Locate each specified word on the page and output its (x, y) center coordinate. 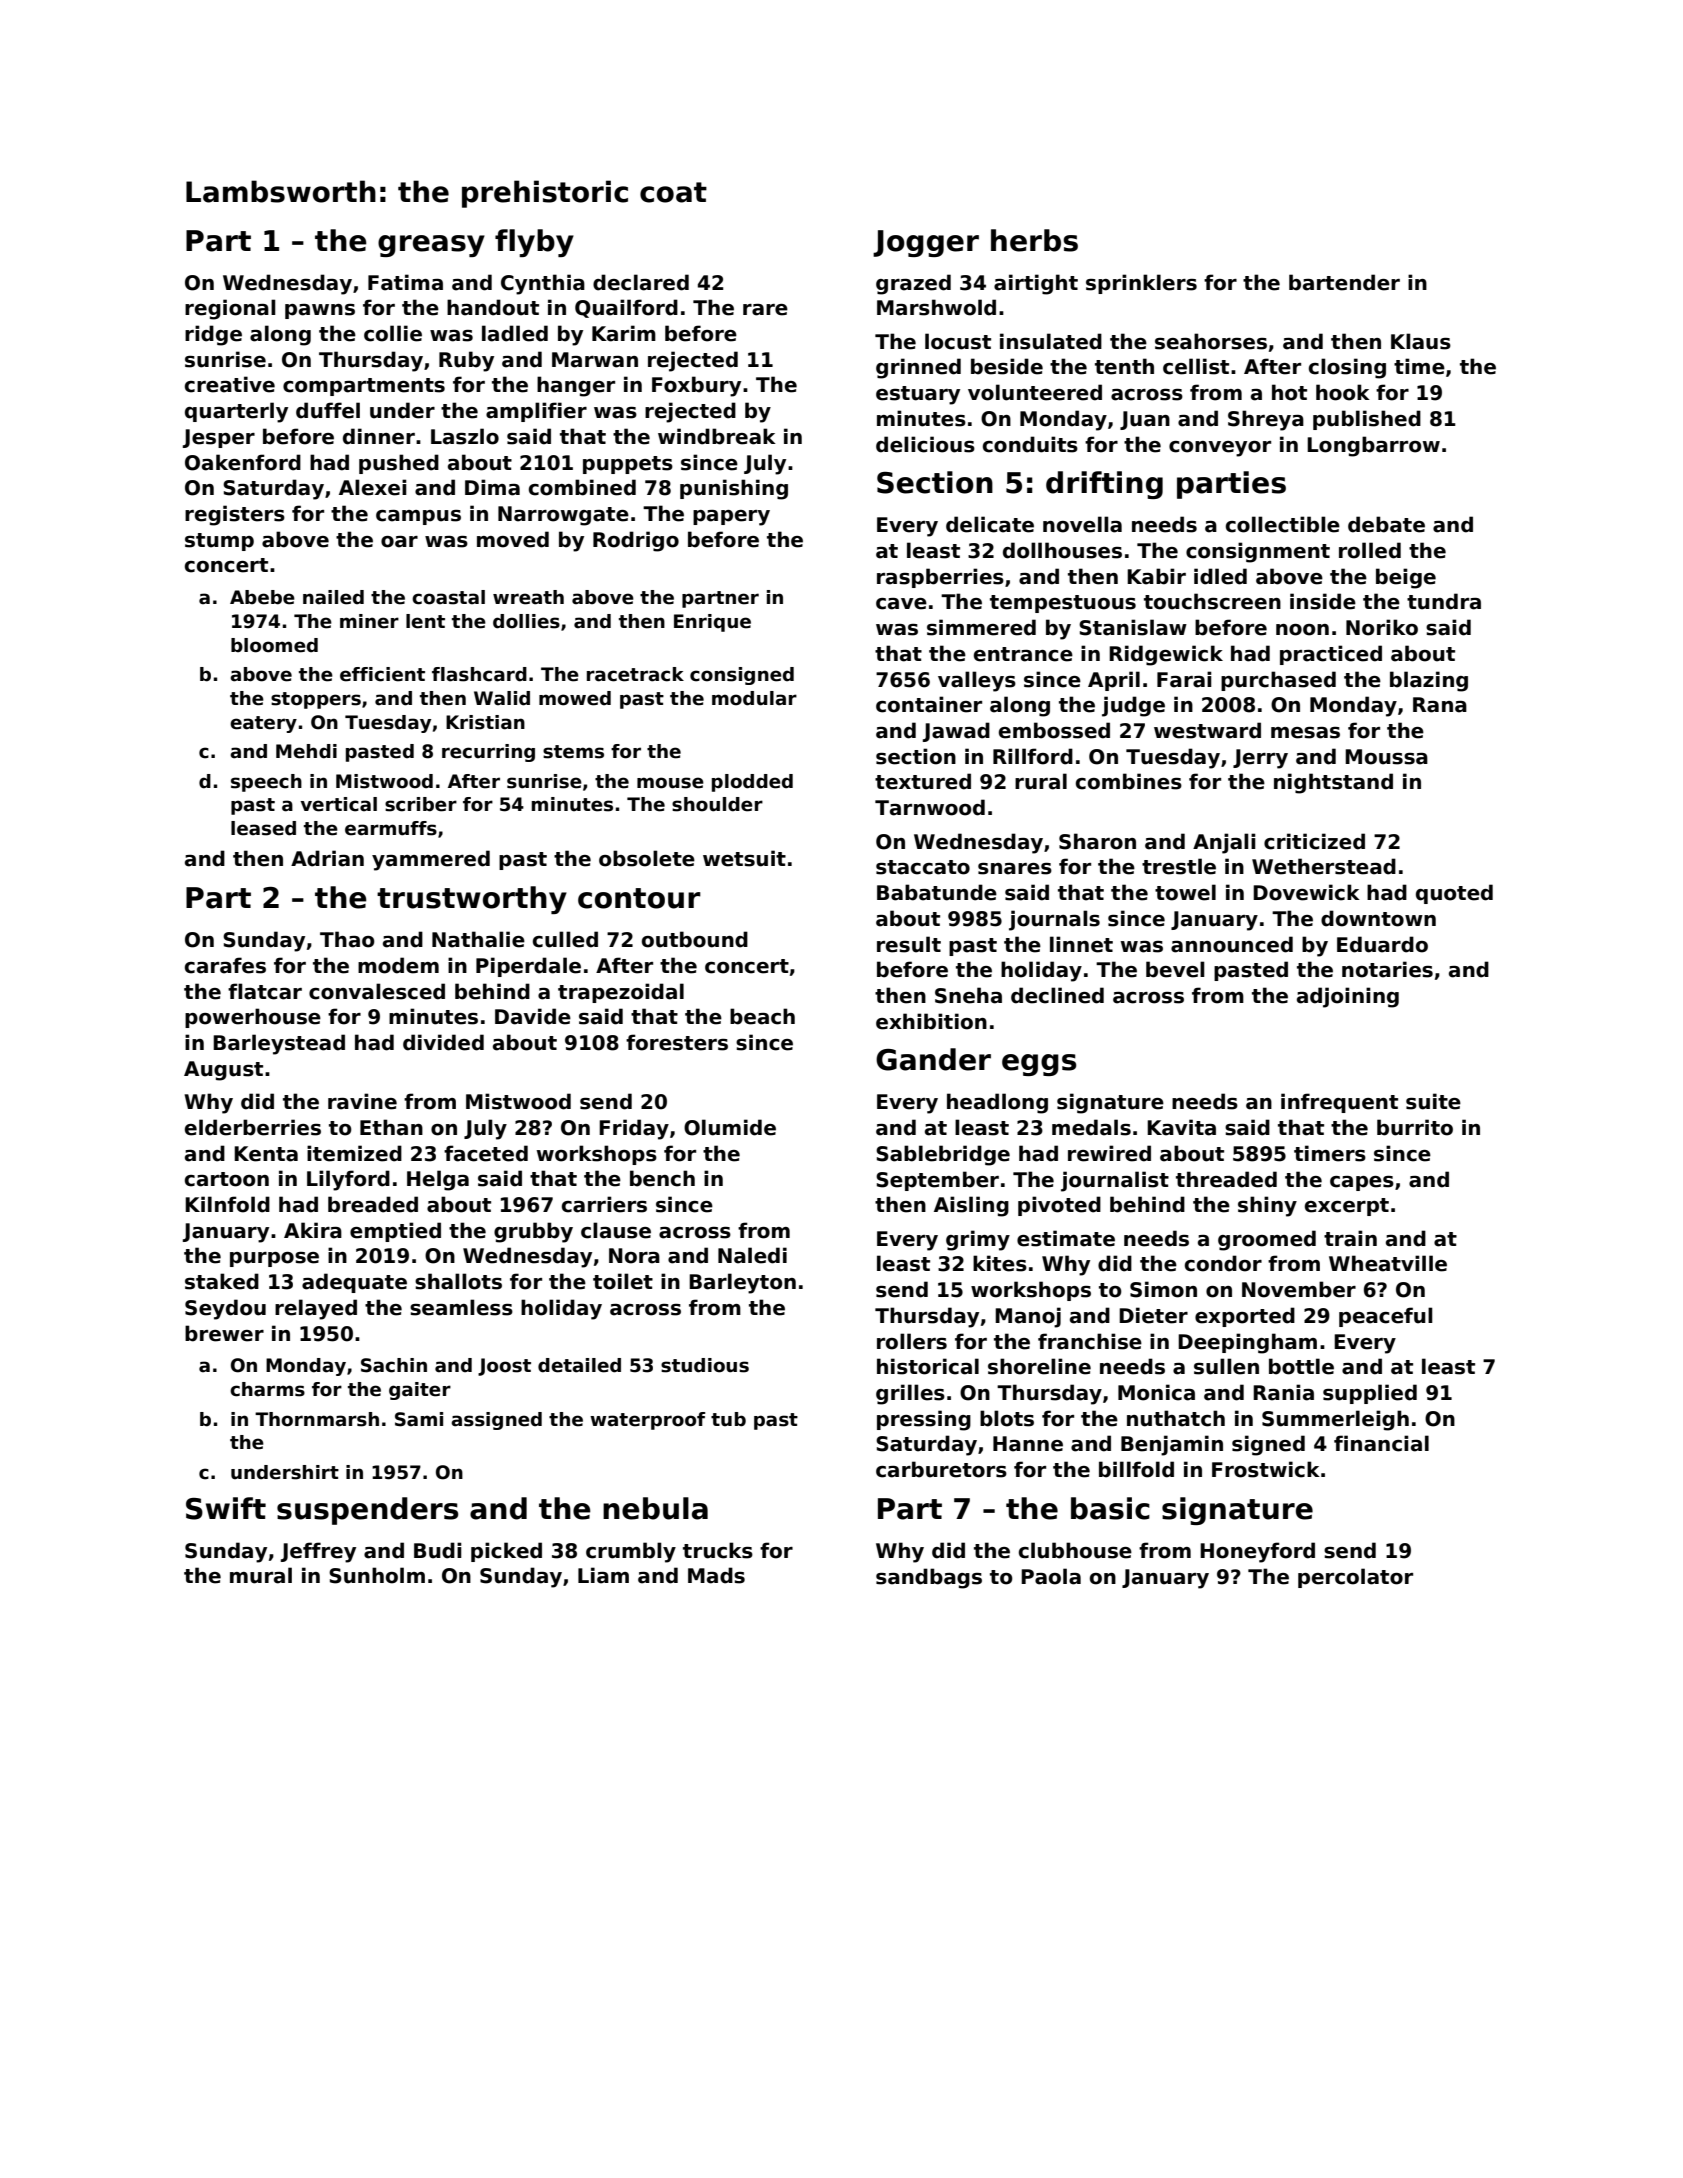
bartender (1344, 282)
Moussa (1386, 757)
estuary (918, 395)
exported (1245, 1317)
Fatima (405, 282)
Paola (1051, 1576)
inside (1323, 601)
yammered (431, 860)
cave (901, 604)
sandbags (929, 1578)
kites (1000, 1263)
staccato (923, 867)
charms (267, 1389)
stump (219, 542)
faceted (486, 1153)
